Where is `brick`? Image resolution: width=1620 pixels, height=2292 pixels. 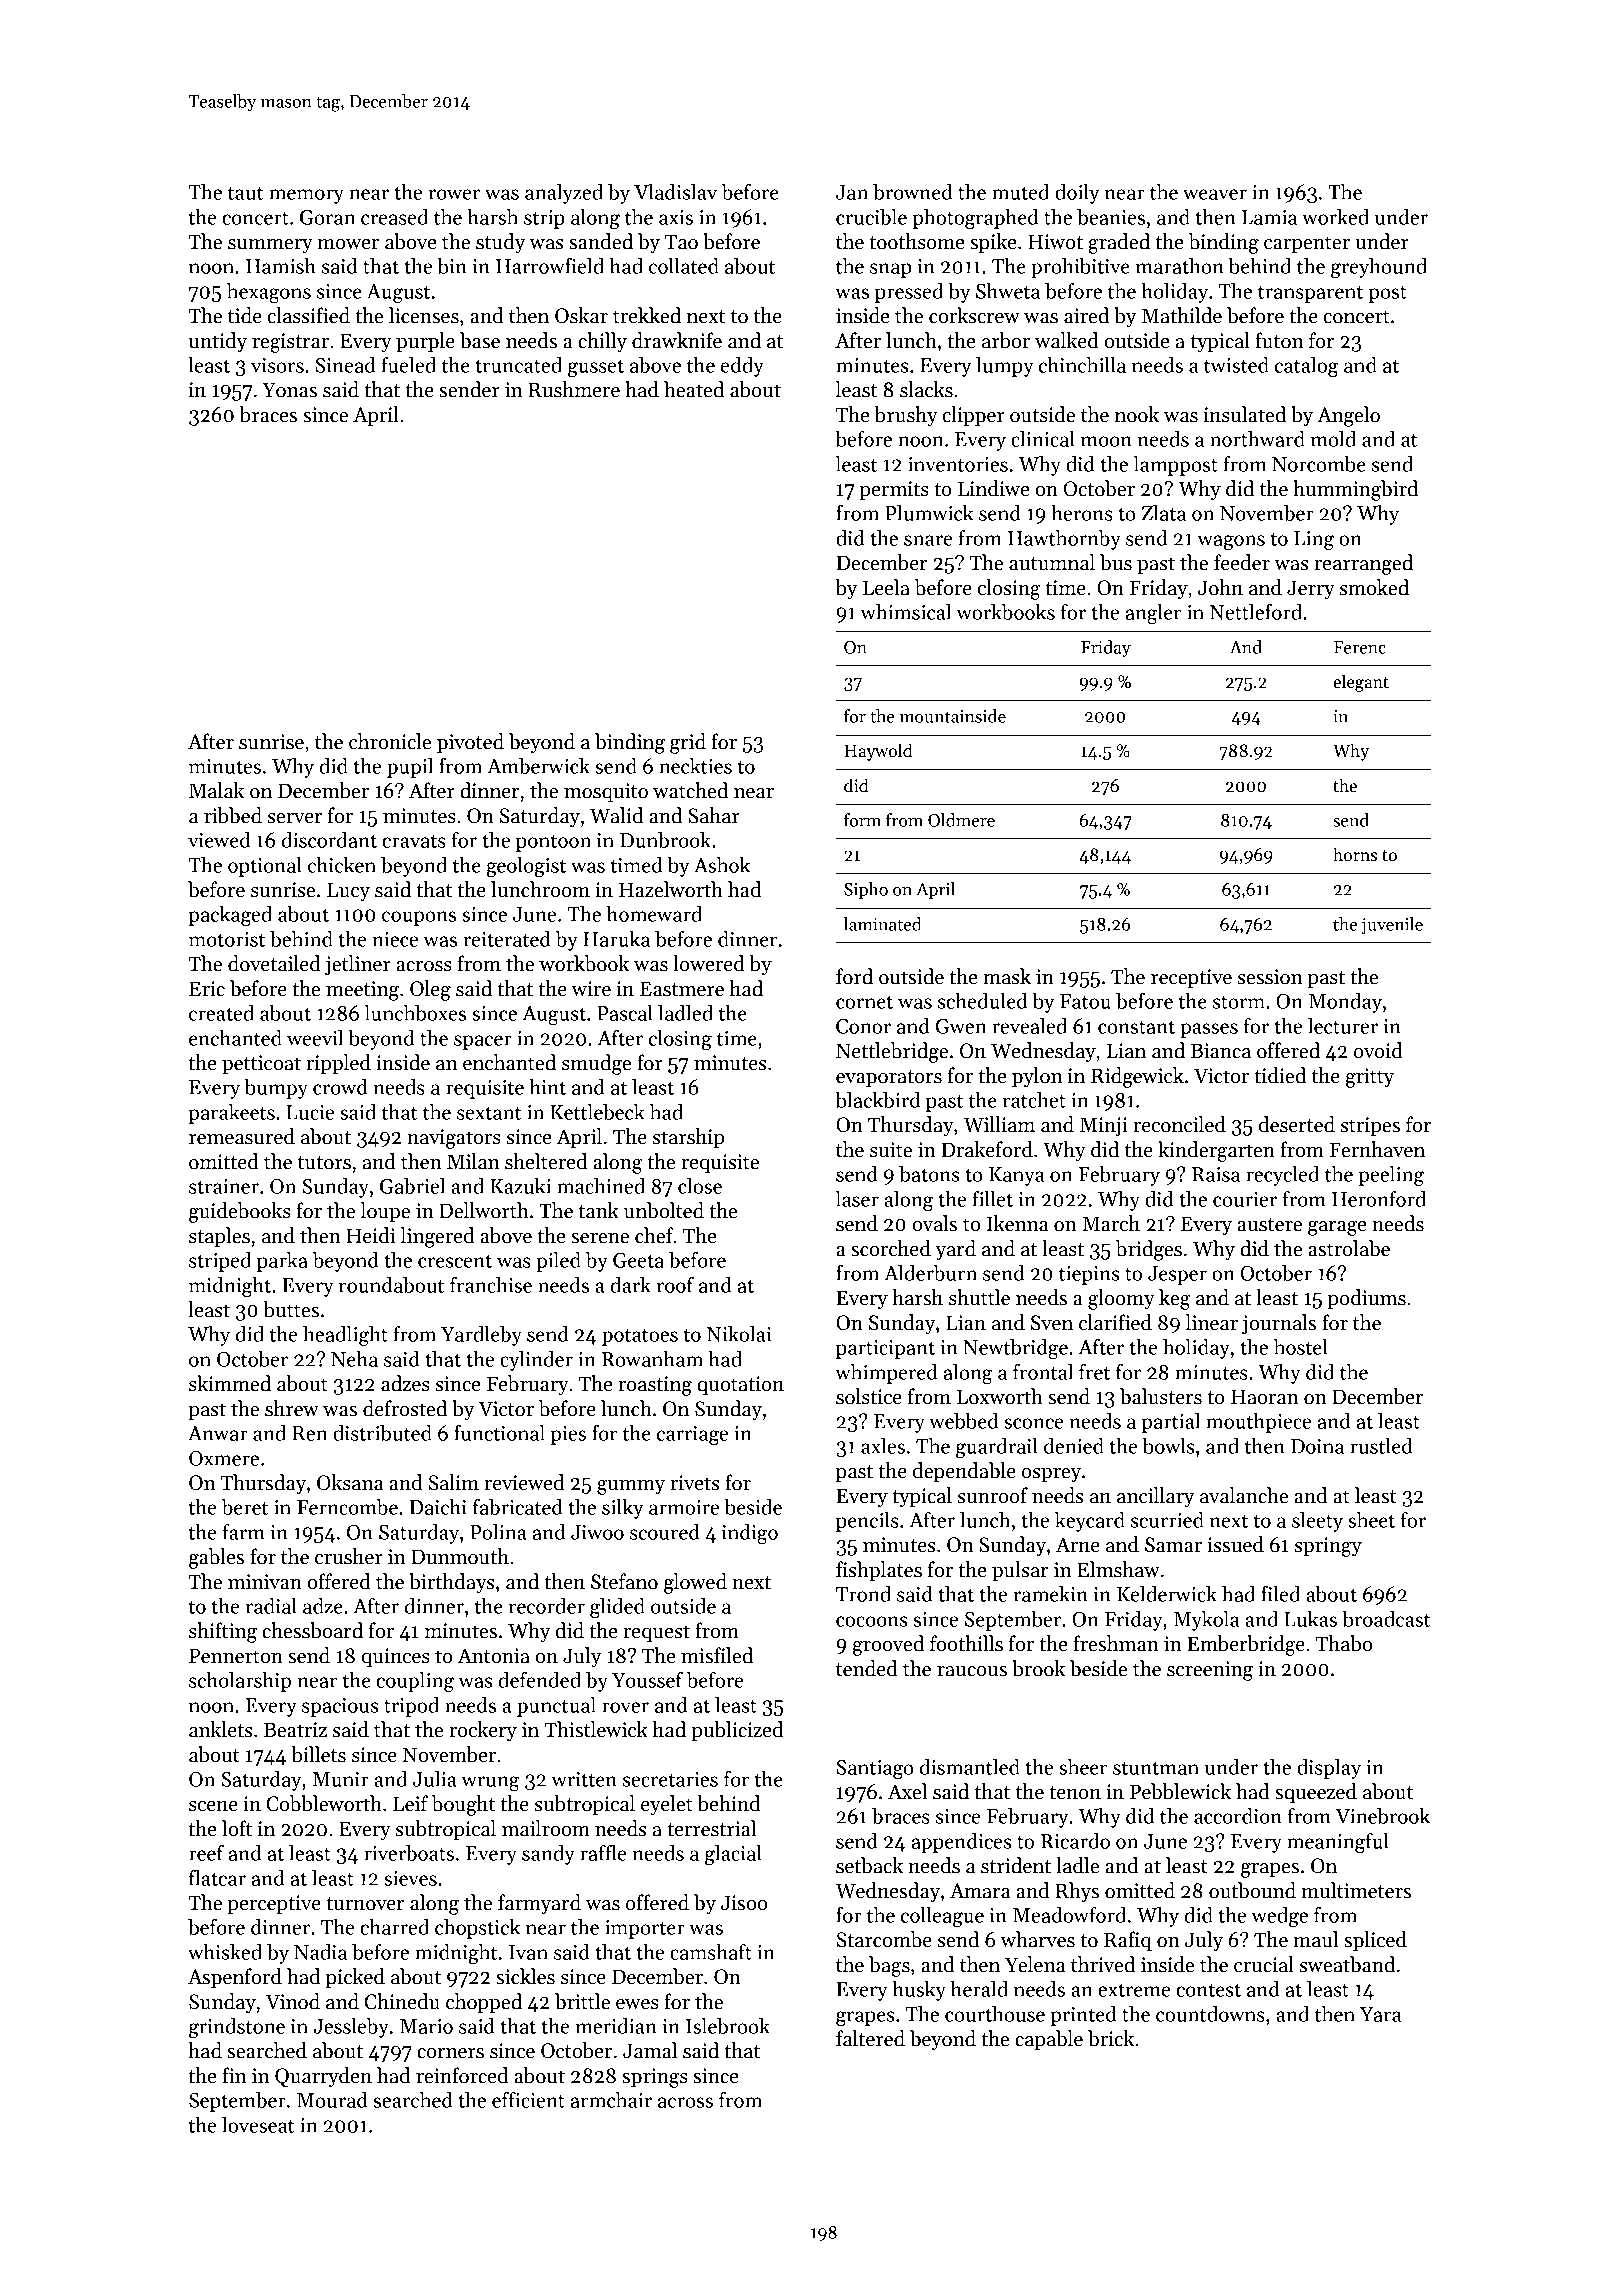 brick is located at coordinates (1111, 2038).
